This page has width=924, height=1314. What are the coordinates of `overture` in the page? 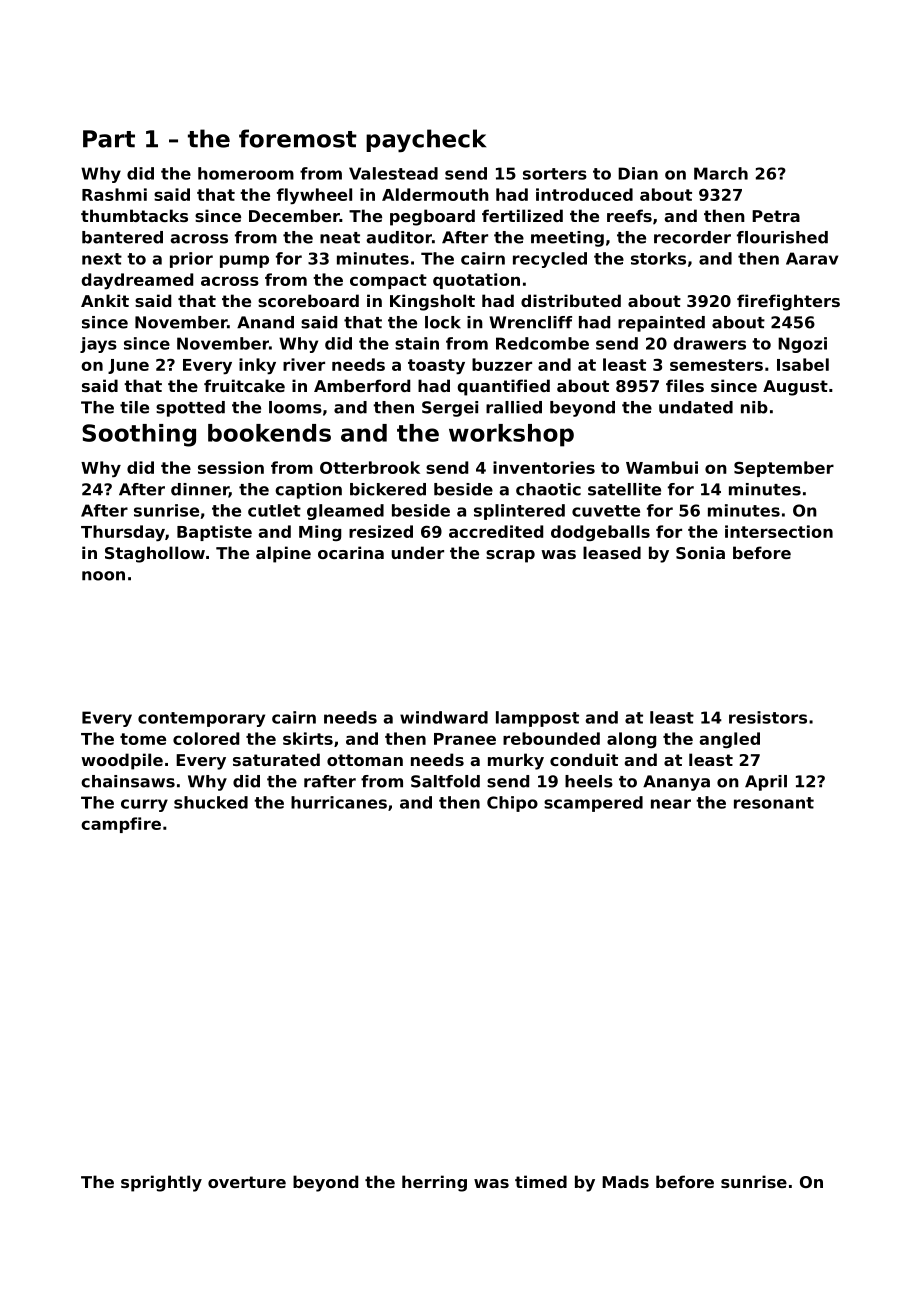 It's located at (247, 1182).
